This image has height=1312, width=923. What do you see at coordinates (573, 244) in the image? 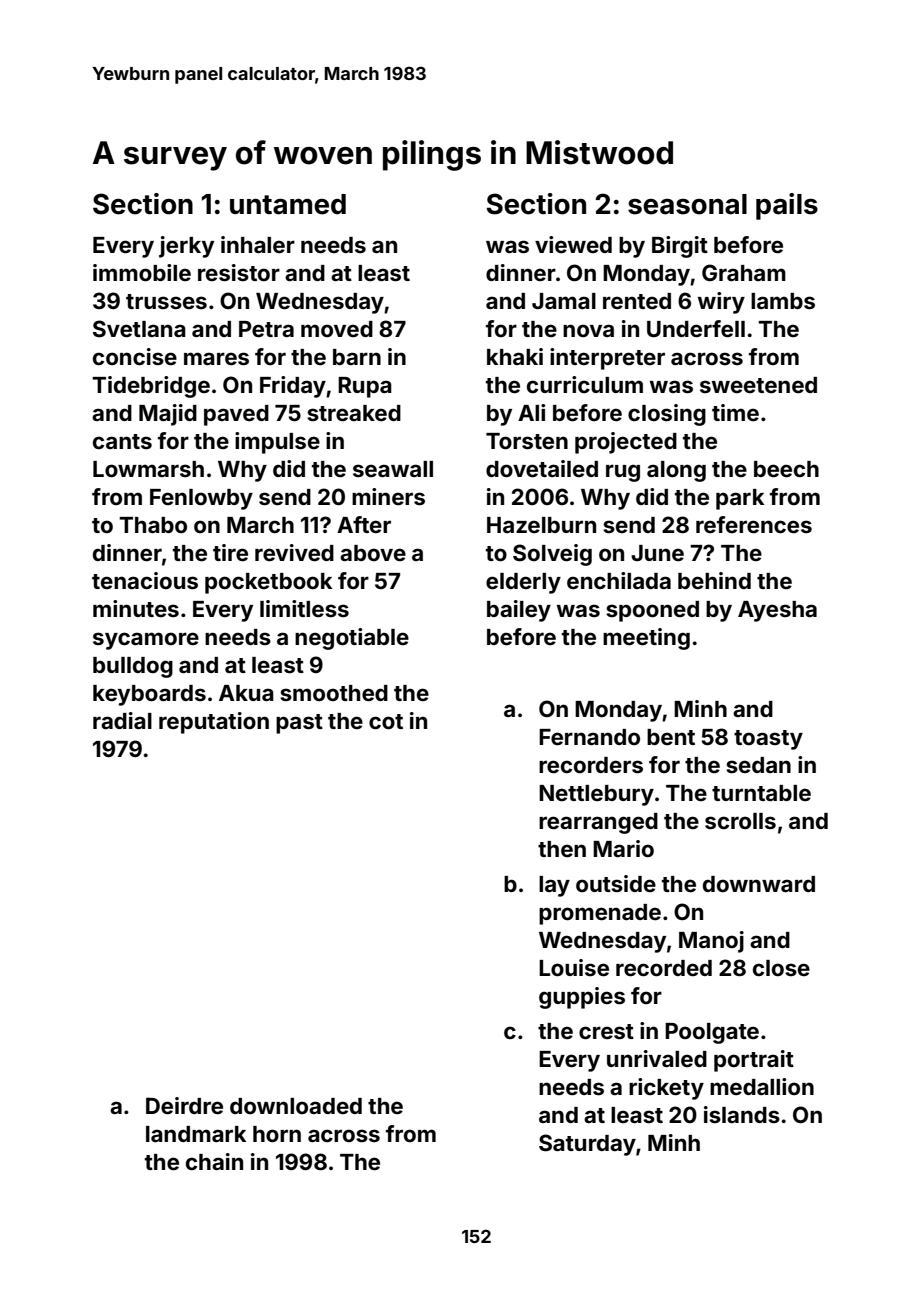
I see `viewed` at bounding box center [573, 244].
